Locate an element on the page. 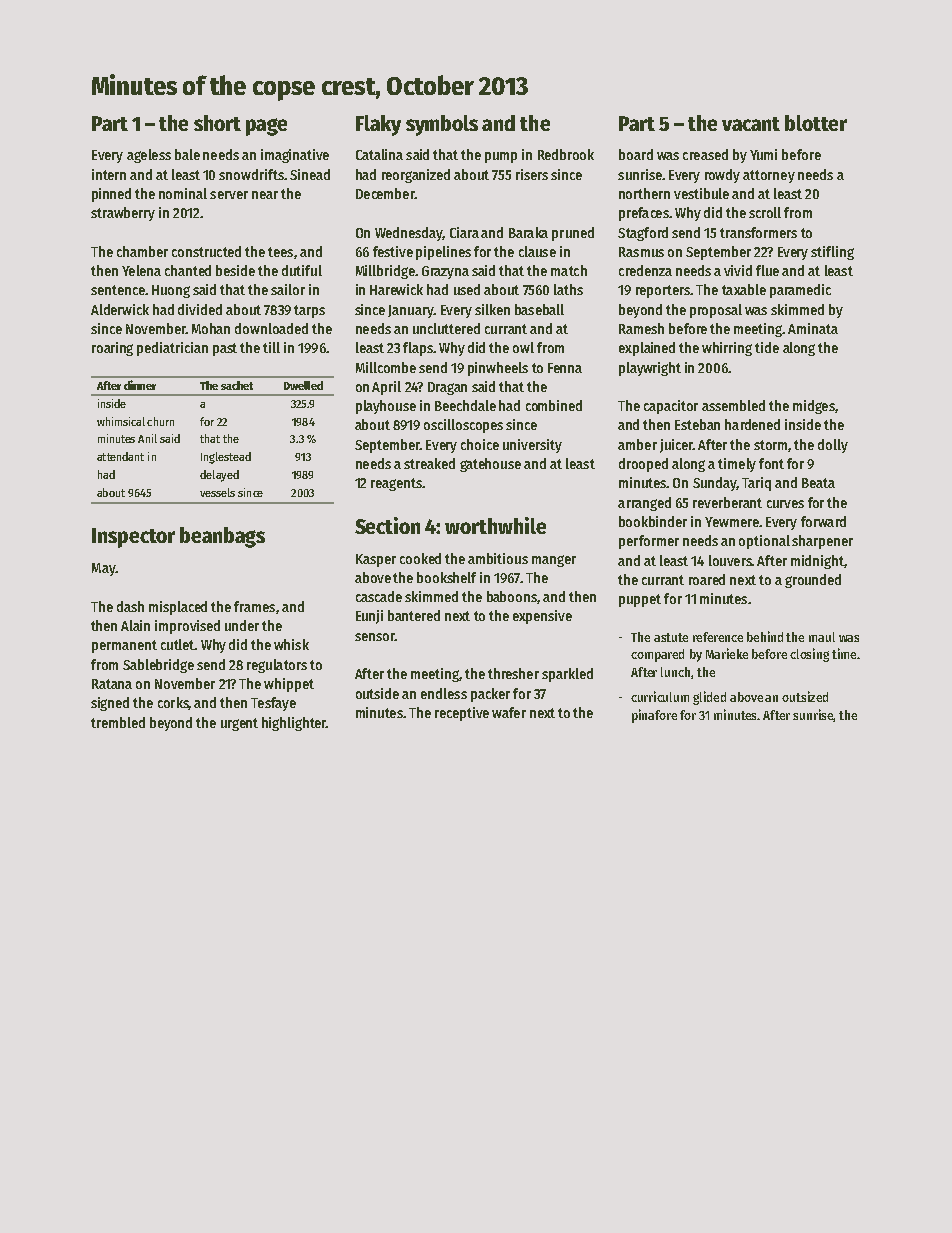  Alderwick is located at coordinates (120, 309).
